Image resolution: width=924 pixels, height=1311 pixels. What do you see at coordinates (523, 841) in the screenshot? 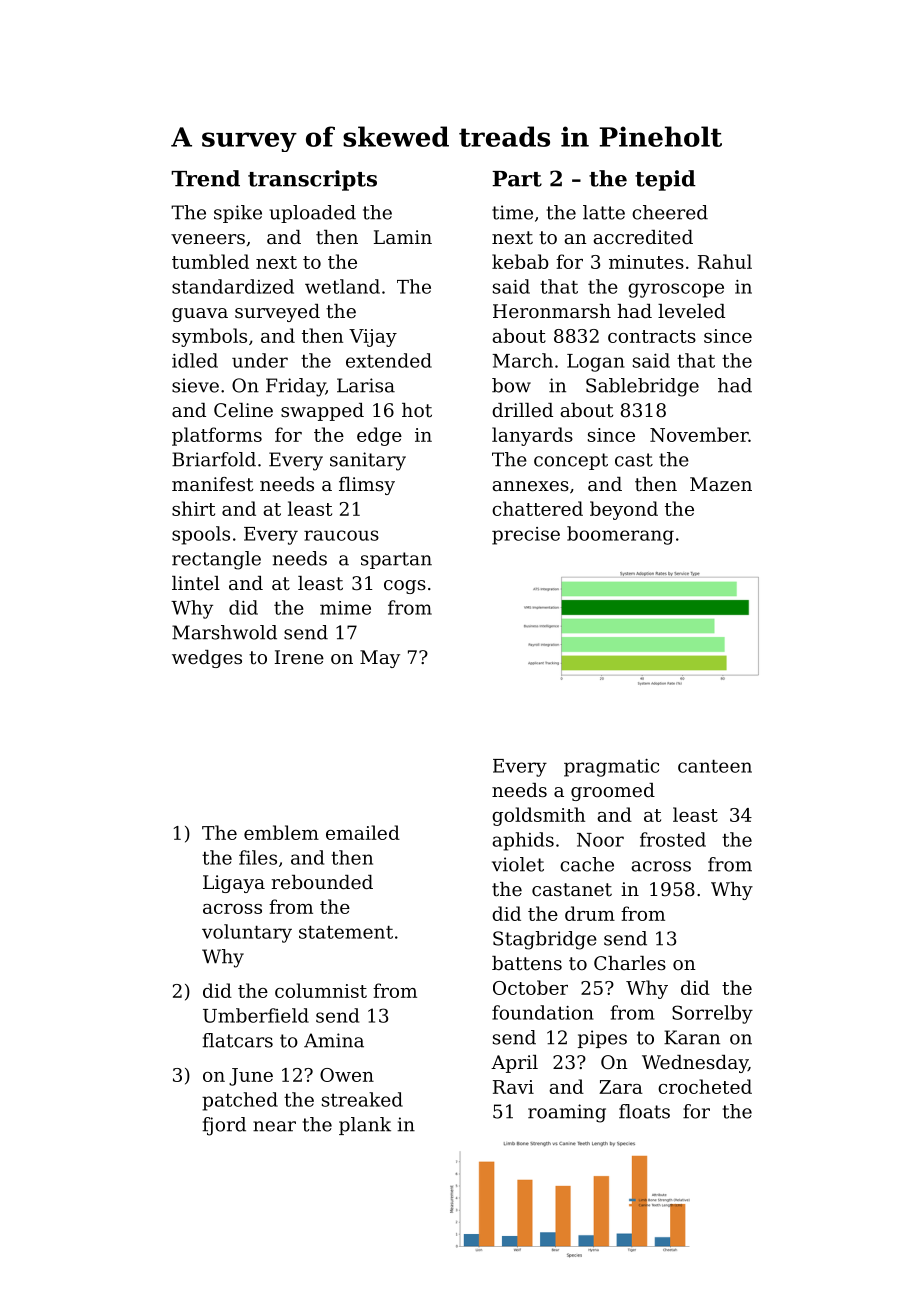
I see `aphids` at bounding box center [523, 841].
